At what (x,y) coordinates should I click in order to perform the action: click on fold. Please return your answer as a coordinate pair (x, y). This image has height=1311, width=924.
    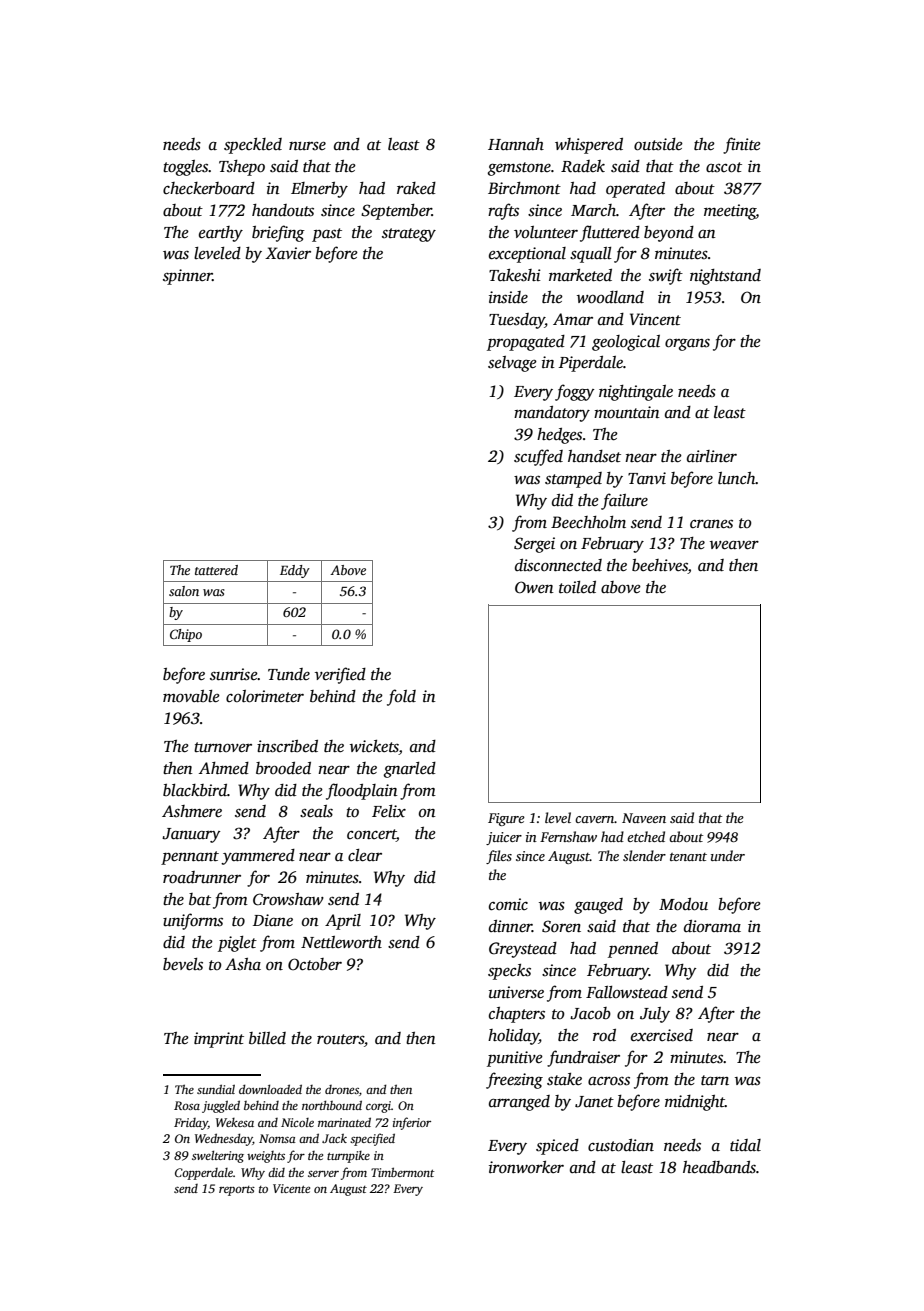
    Looking at the image, I should click on (401, 697).
